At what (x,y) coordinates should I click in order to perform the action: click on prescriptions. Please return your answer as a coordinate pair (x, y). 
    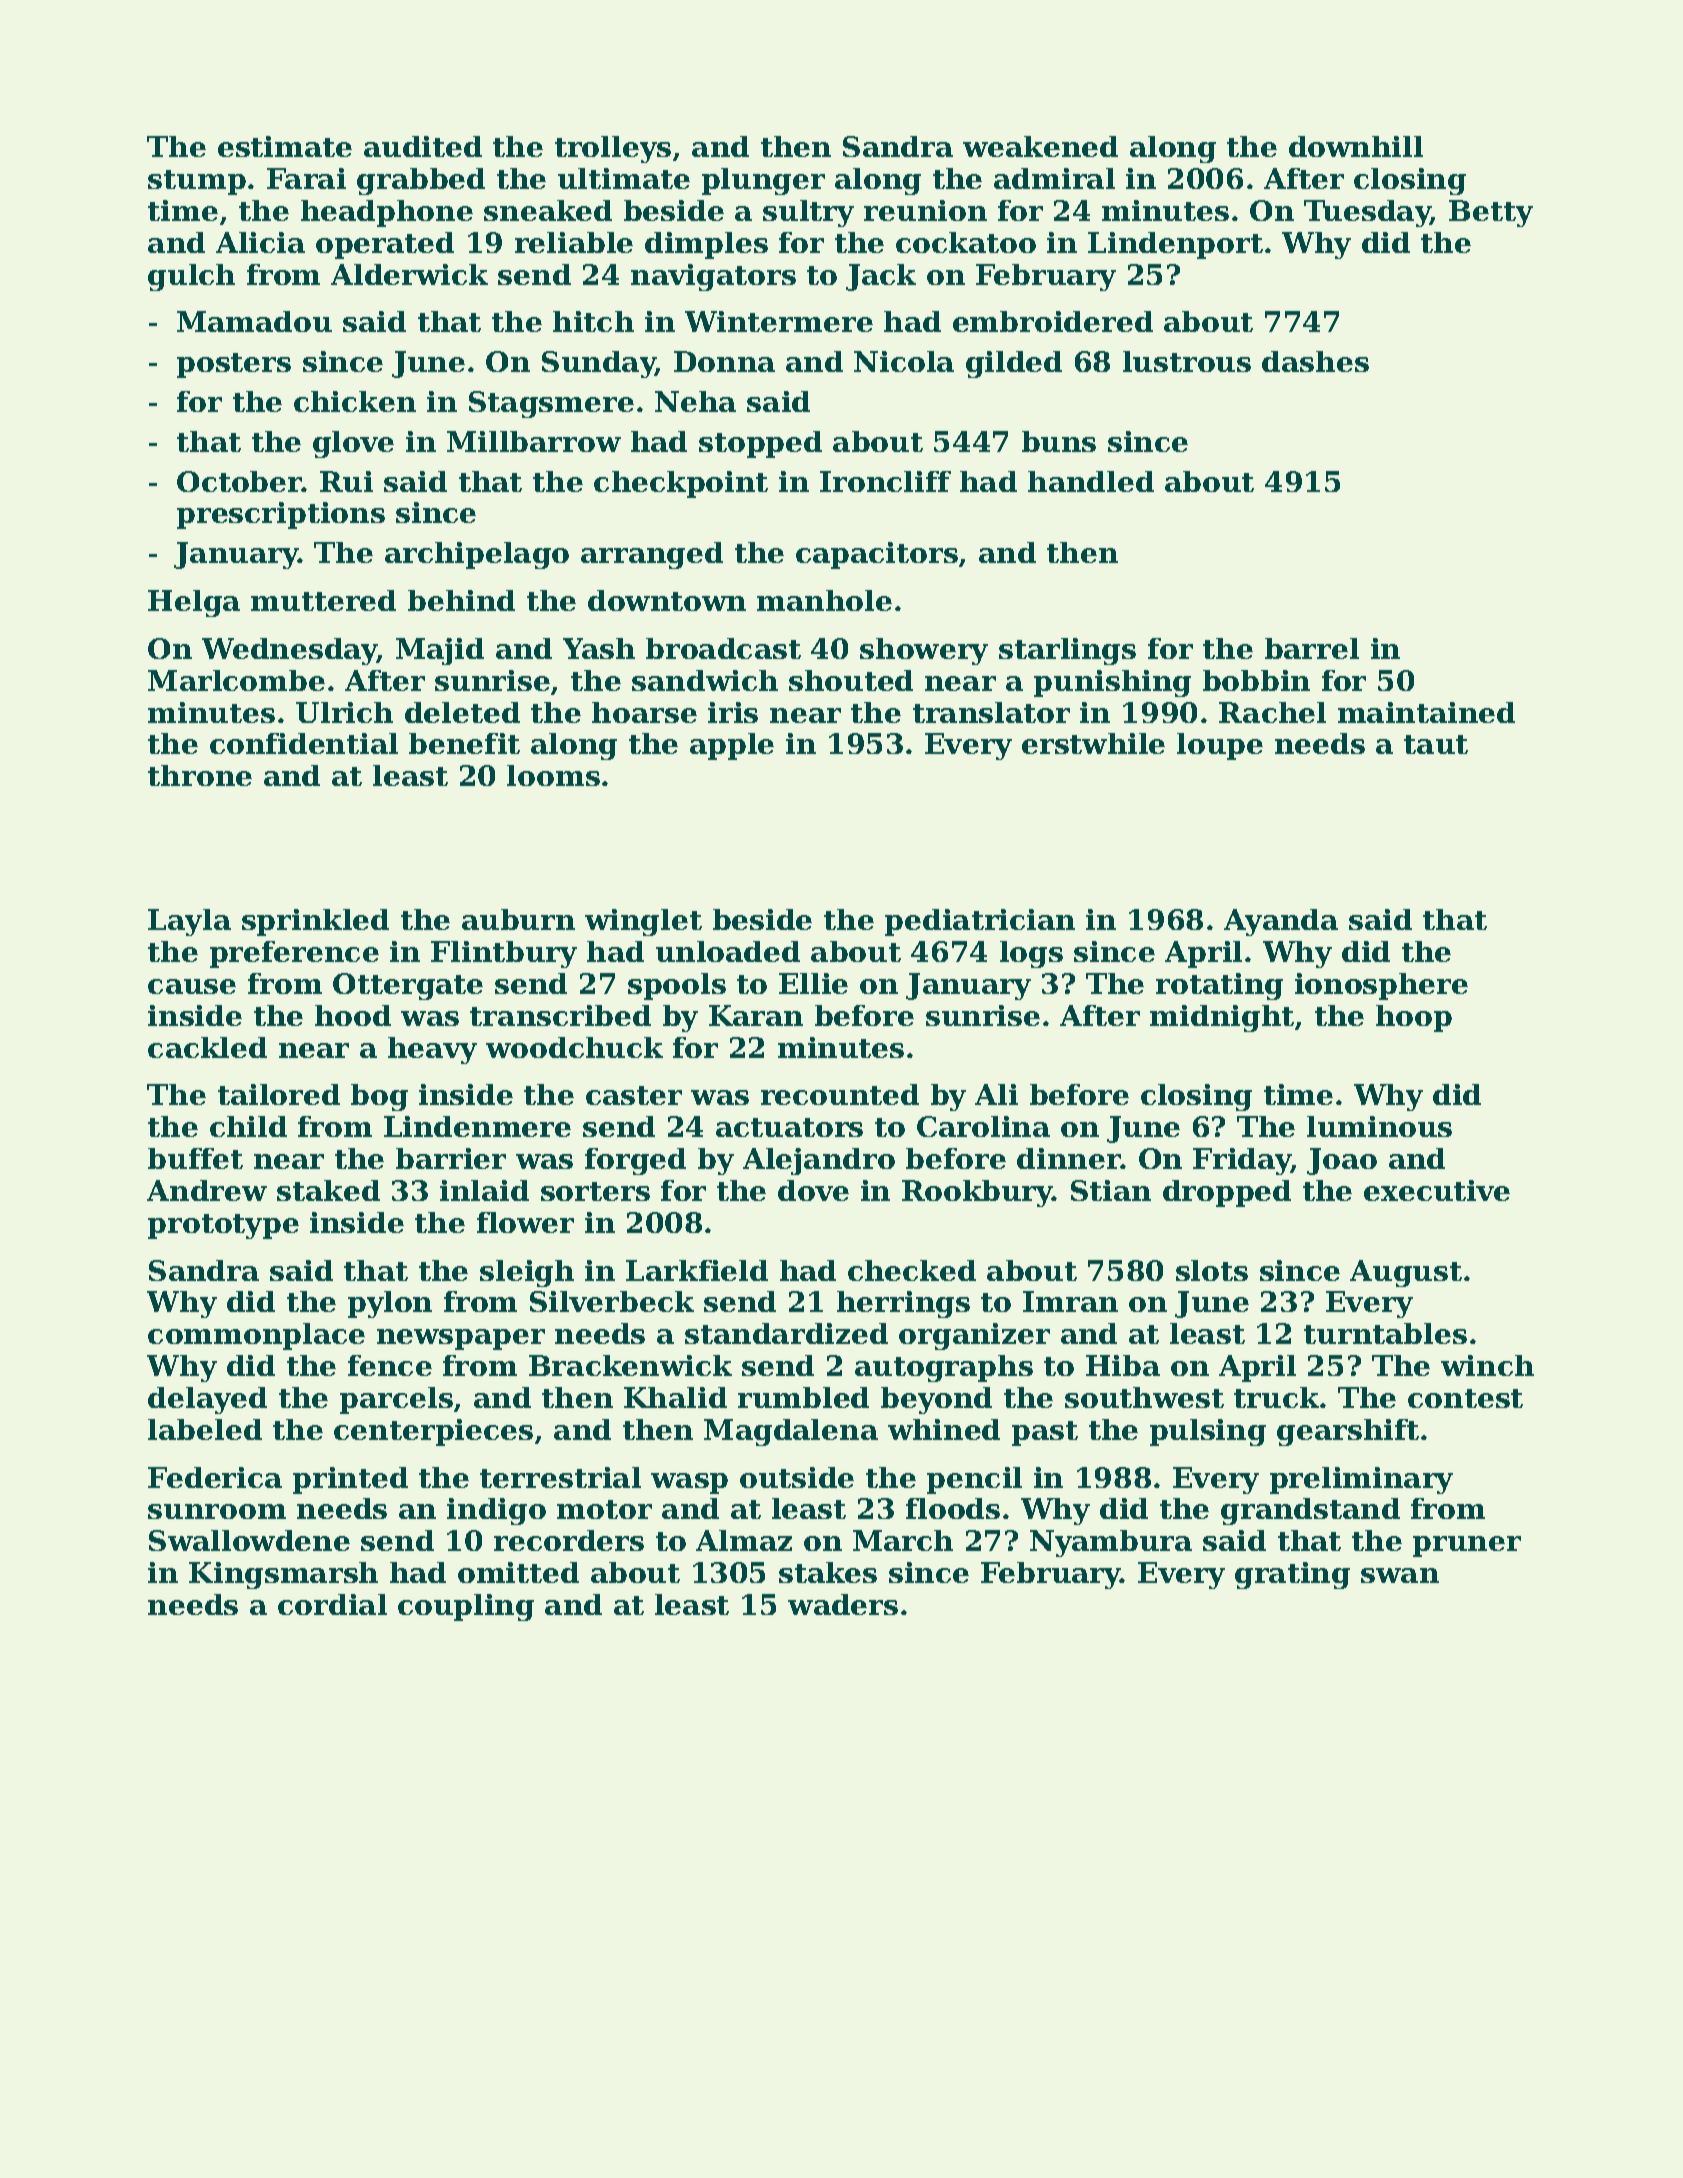
    Looking at the image, I should click on (281, 515).
